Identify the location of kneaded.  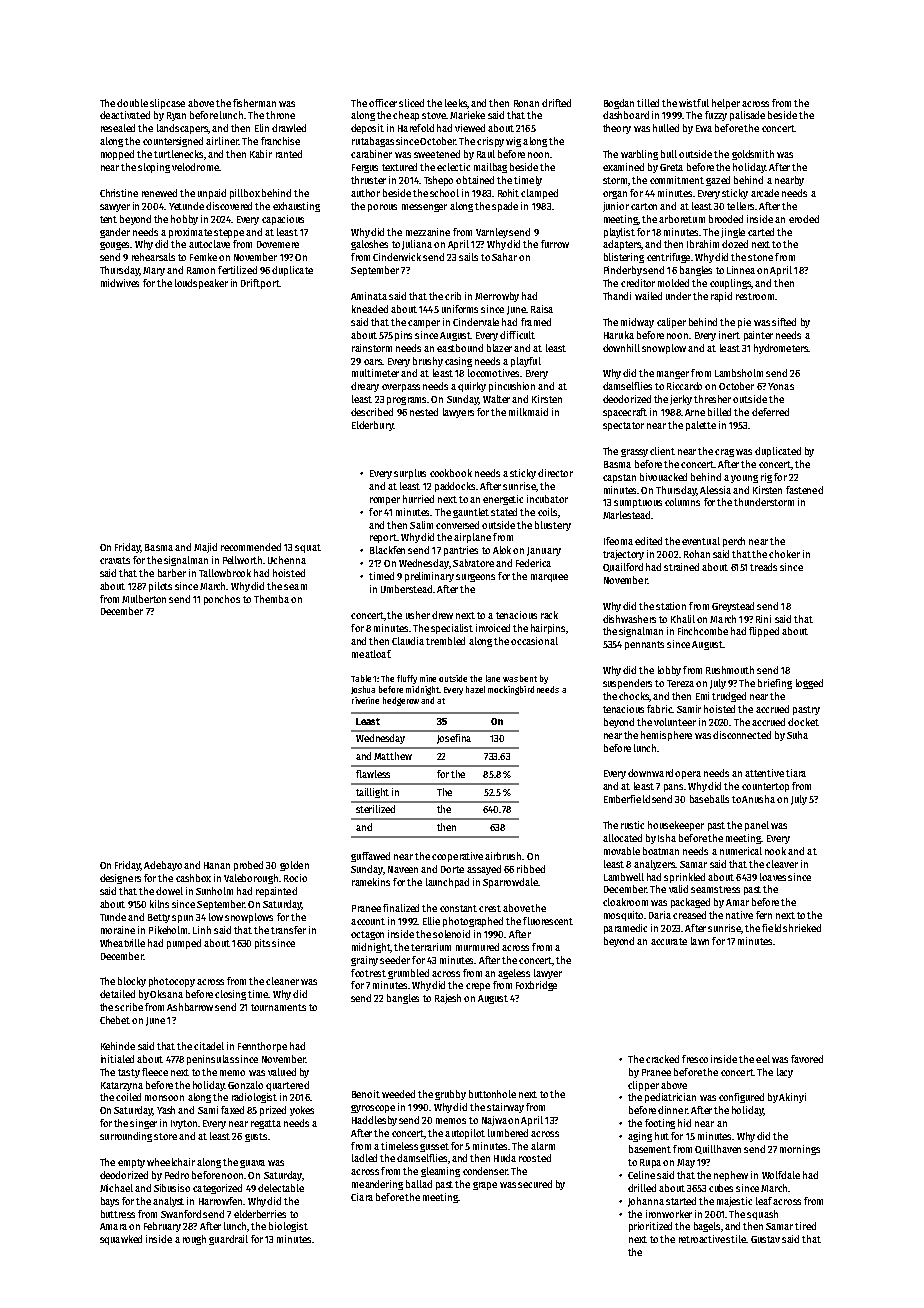
(370, 309).
